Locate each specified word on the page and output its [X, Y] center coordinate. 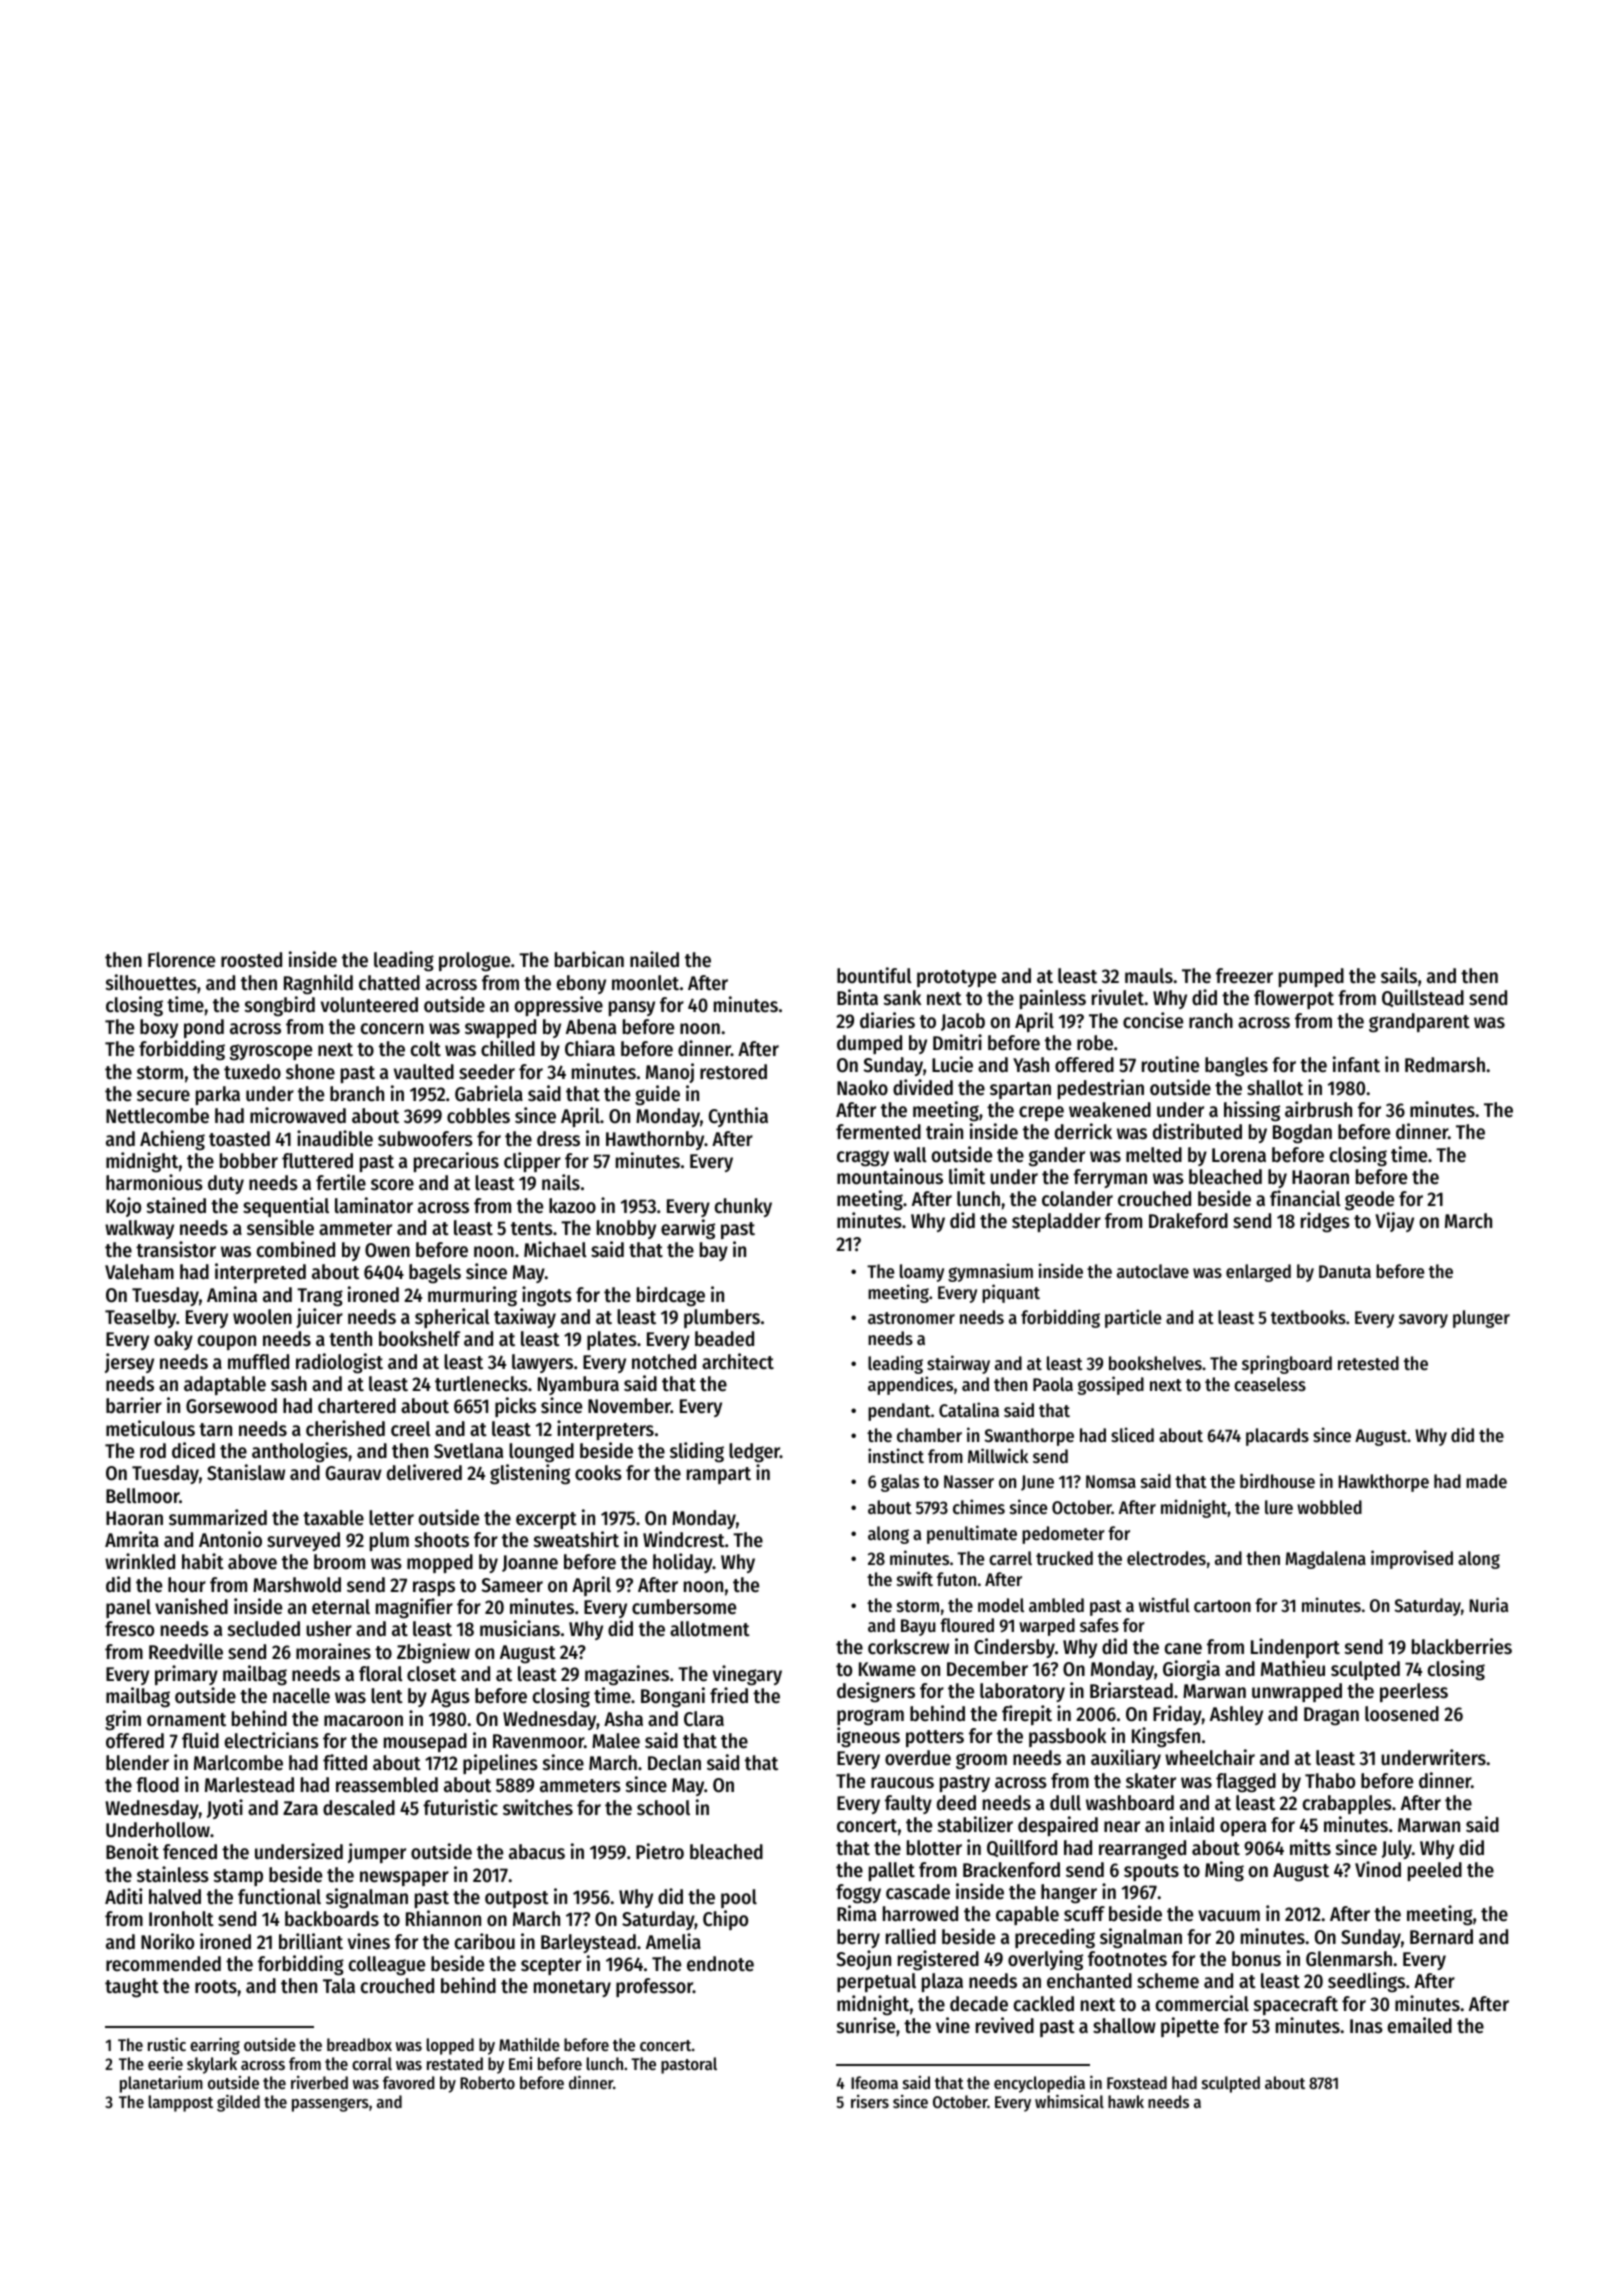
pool [739, 1898]
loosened [1402, 1714]
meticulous [150, 1428]
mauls [1149, 976]
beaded [724, 1339]
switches [538, 1807]
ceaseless [1270, 1384]
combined [296, 1249]
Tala [339, 1986]
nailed [654, 959]
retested [1368, 1363]
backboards [332, 1919]
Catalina [969, 1409]
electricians [272, 1740]
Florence [181, 960]
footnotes [1127, 1959]
